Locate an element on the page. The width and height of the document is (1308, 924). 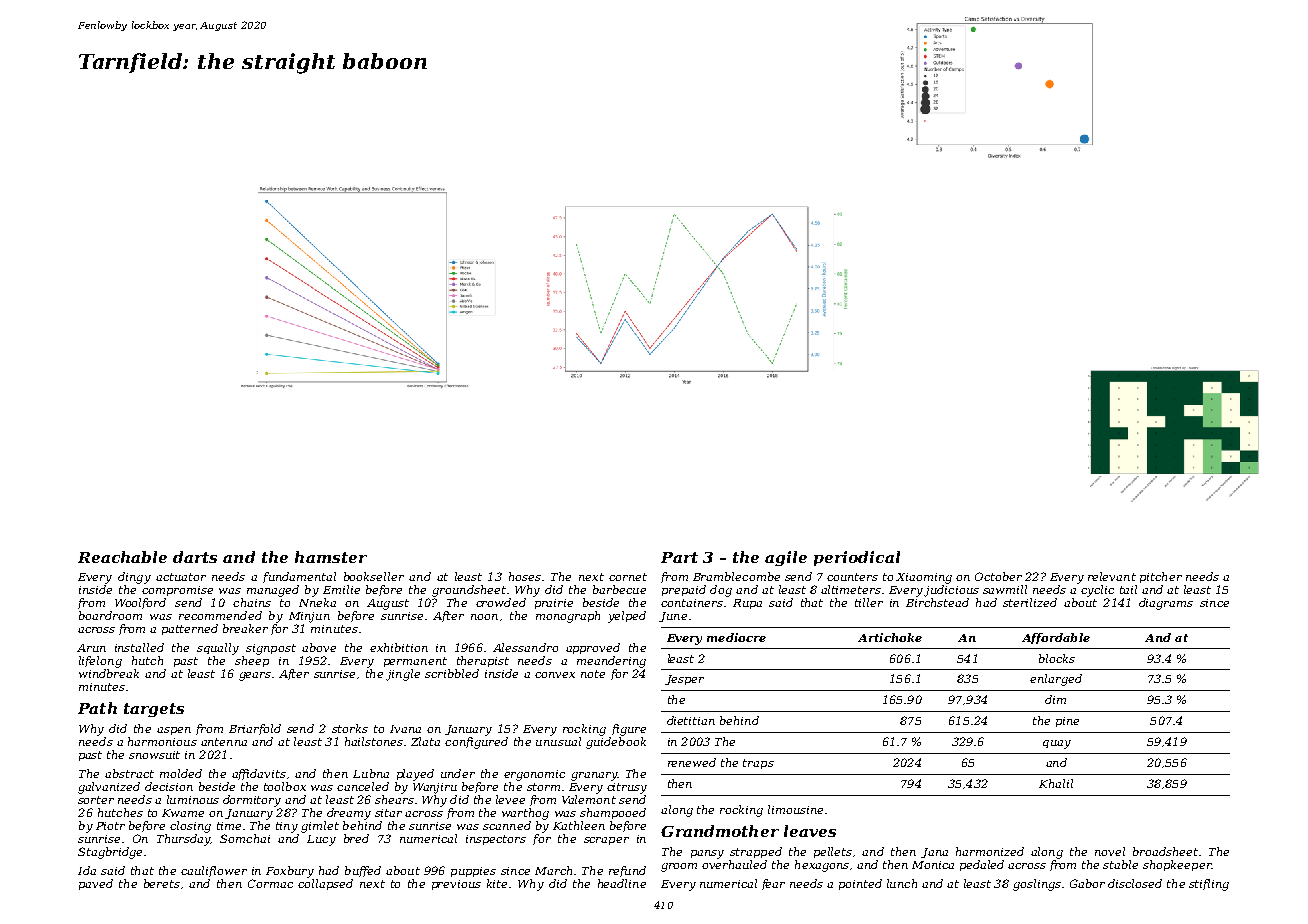
periodical is located at coordinates (857, 558).
